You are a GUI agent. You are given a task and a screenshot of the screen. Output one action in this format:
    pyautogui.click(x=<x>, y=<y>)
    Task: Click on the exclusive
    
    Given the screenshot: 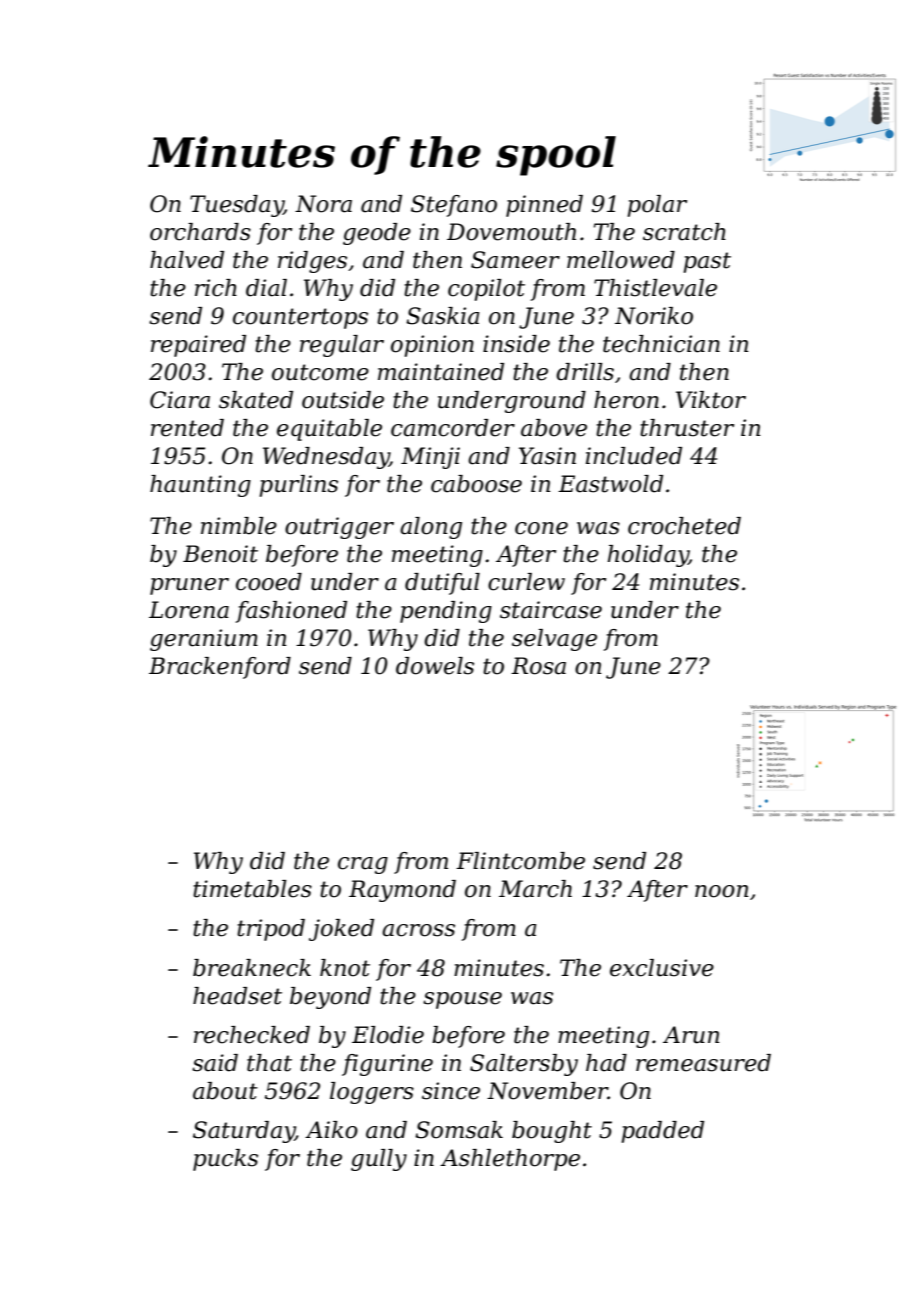 What is the action you would take?
    pyautogui.click(x=662, y=968)
